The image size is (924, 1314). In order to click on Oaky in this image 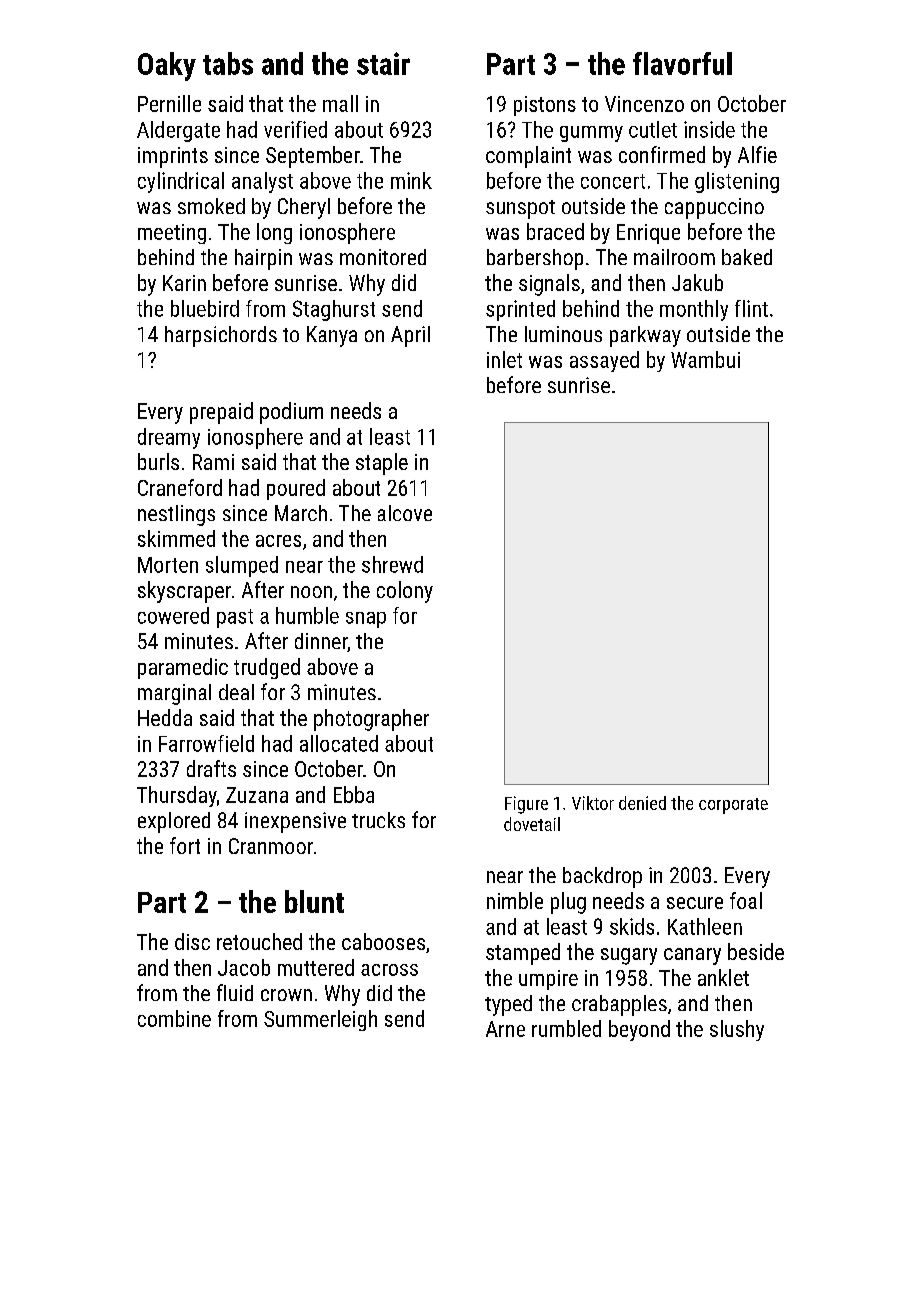, I will do `click(167, 66)`.
